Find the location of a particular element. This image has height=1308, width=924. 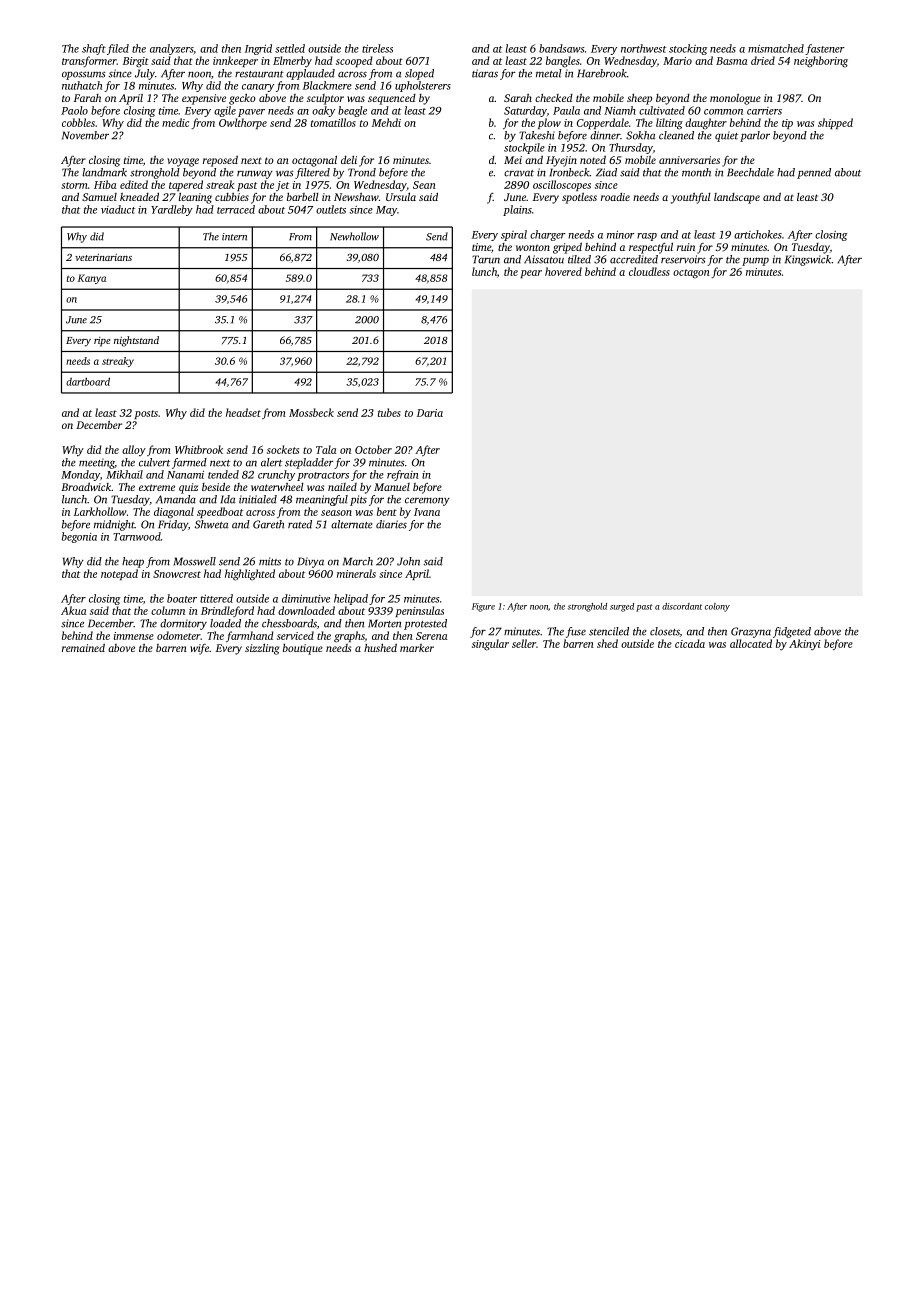

notepad is located at coordinates (119, 574).
